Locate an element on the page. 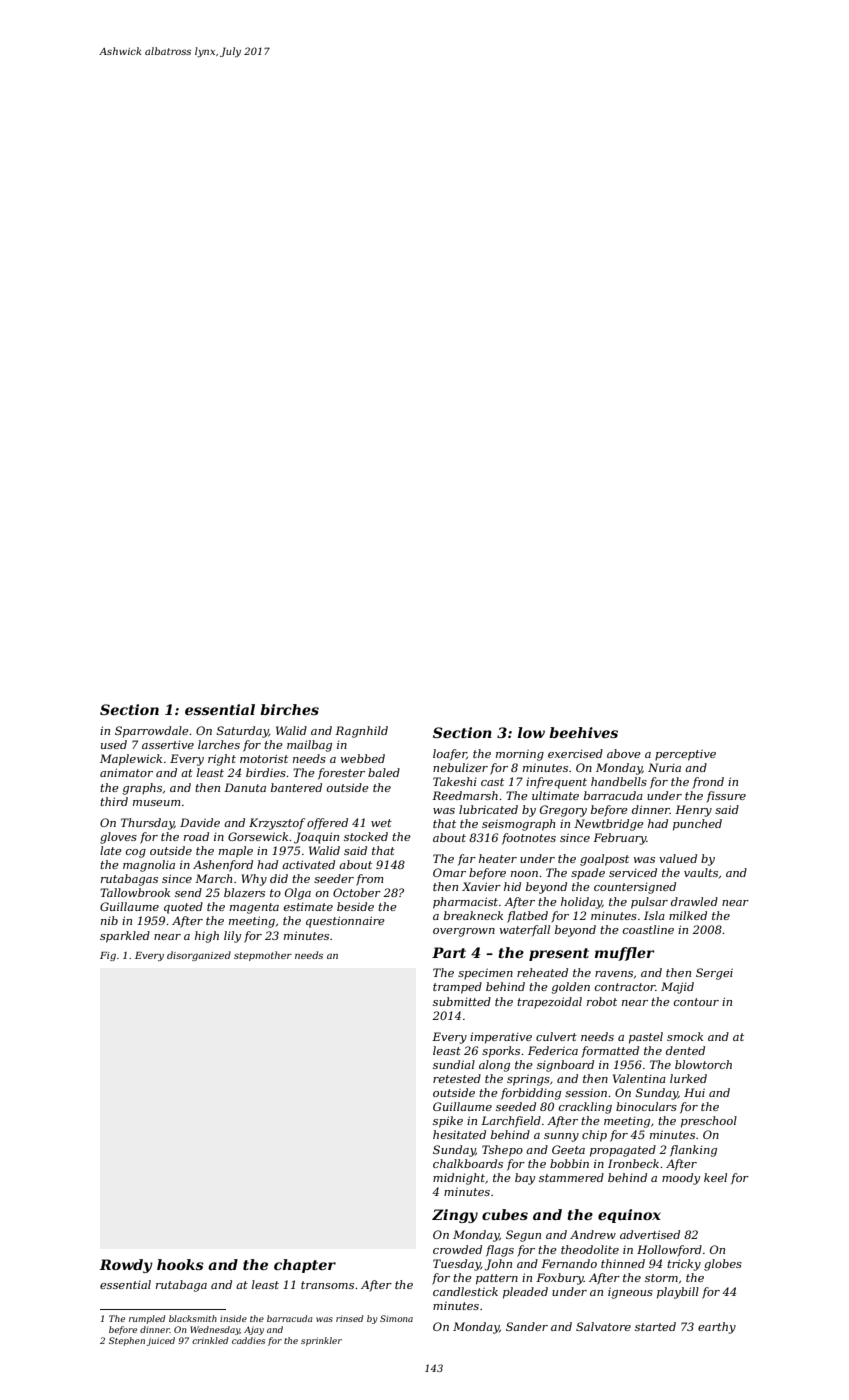  Hui is located at coordinates (694, 1092).
